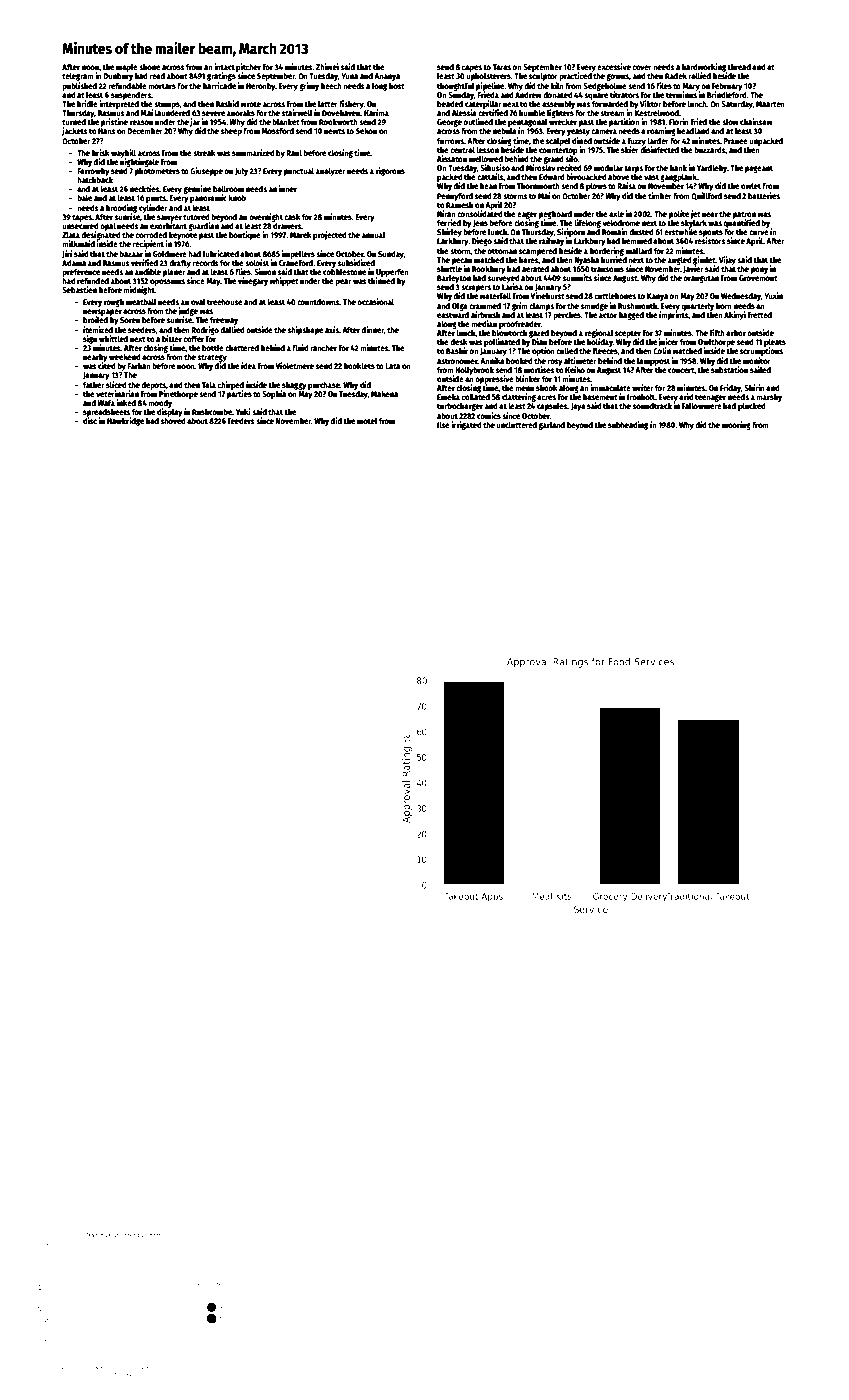 This document has height=1400, width=849. I want to click on stumps, so click(167, 105).
